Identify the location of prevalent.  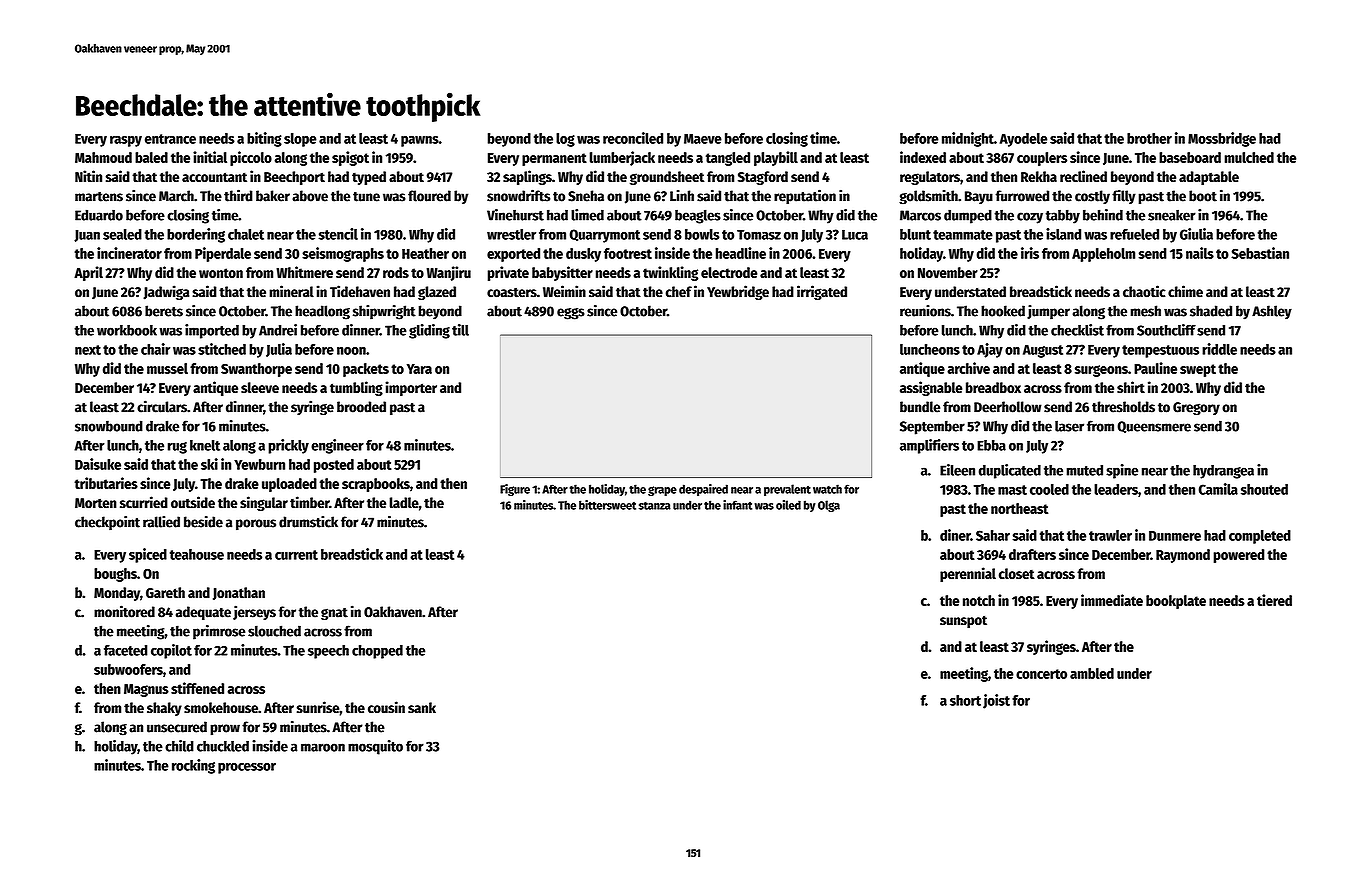
(787, 490).
